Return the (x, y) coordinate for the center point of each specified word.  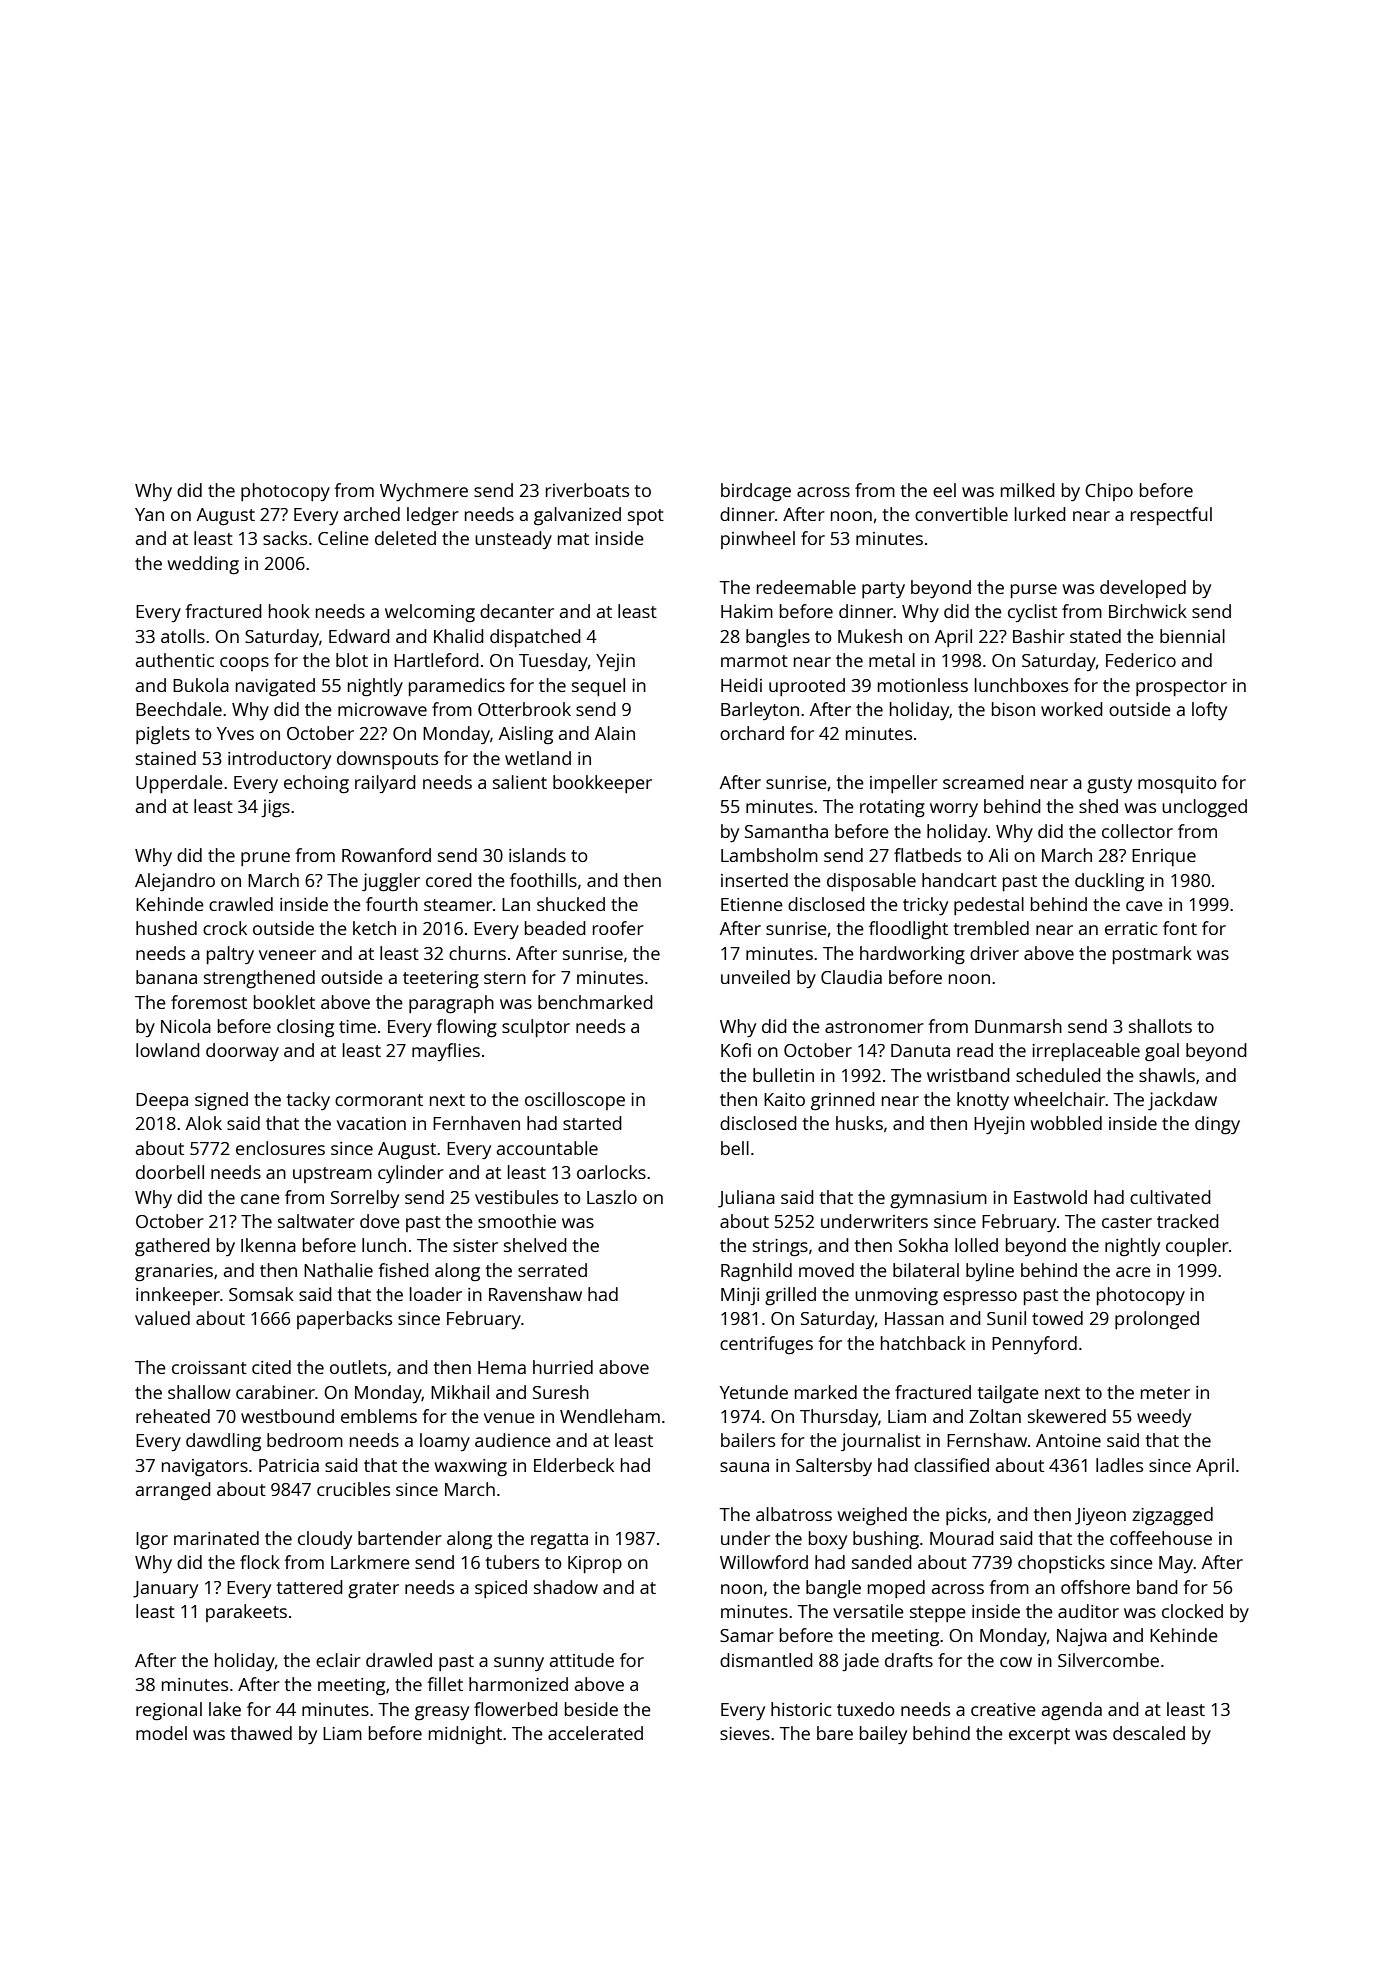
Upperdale (179, 784)
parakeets (246, 1613)
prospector (1181, 688)
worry (954, 810)
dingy (1217, 1125)
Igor (152, 1540)
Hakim (747, 611)
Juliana (746, 1199)
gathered (172, 1247)
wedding (203, 565)
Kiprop (595, 1564)
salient (520, 782)
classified (951, 1465)
